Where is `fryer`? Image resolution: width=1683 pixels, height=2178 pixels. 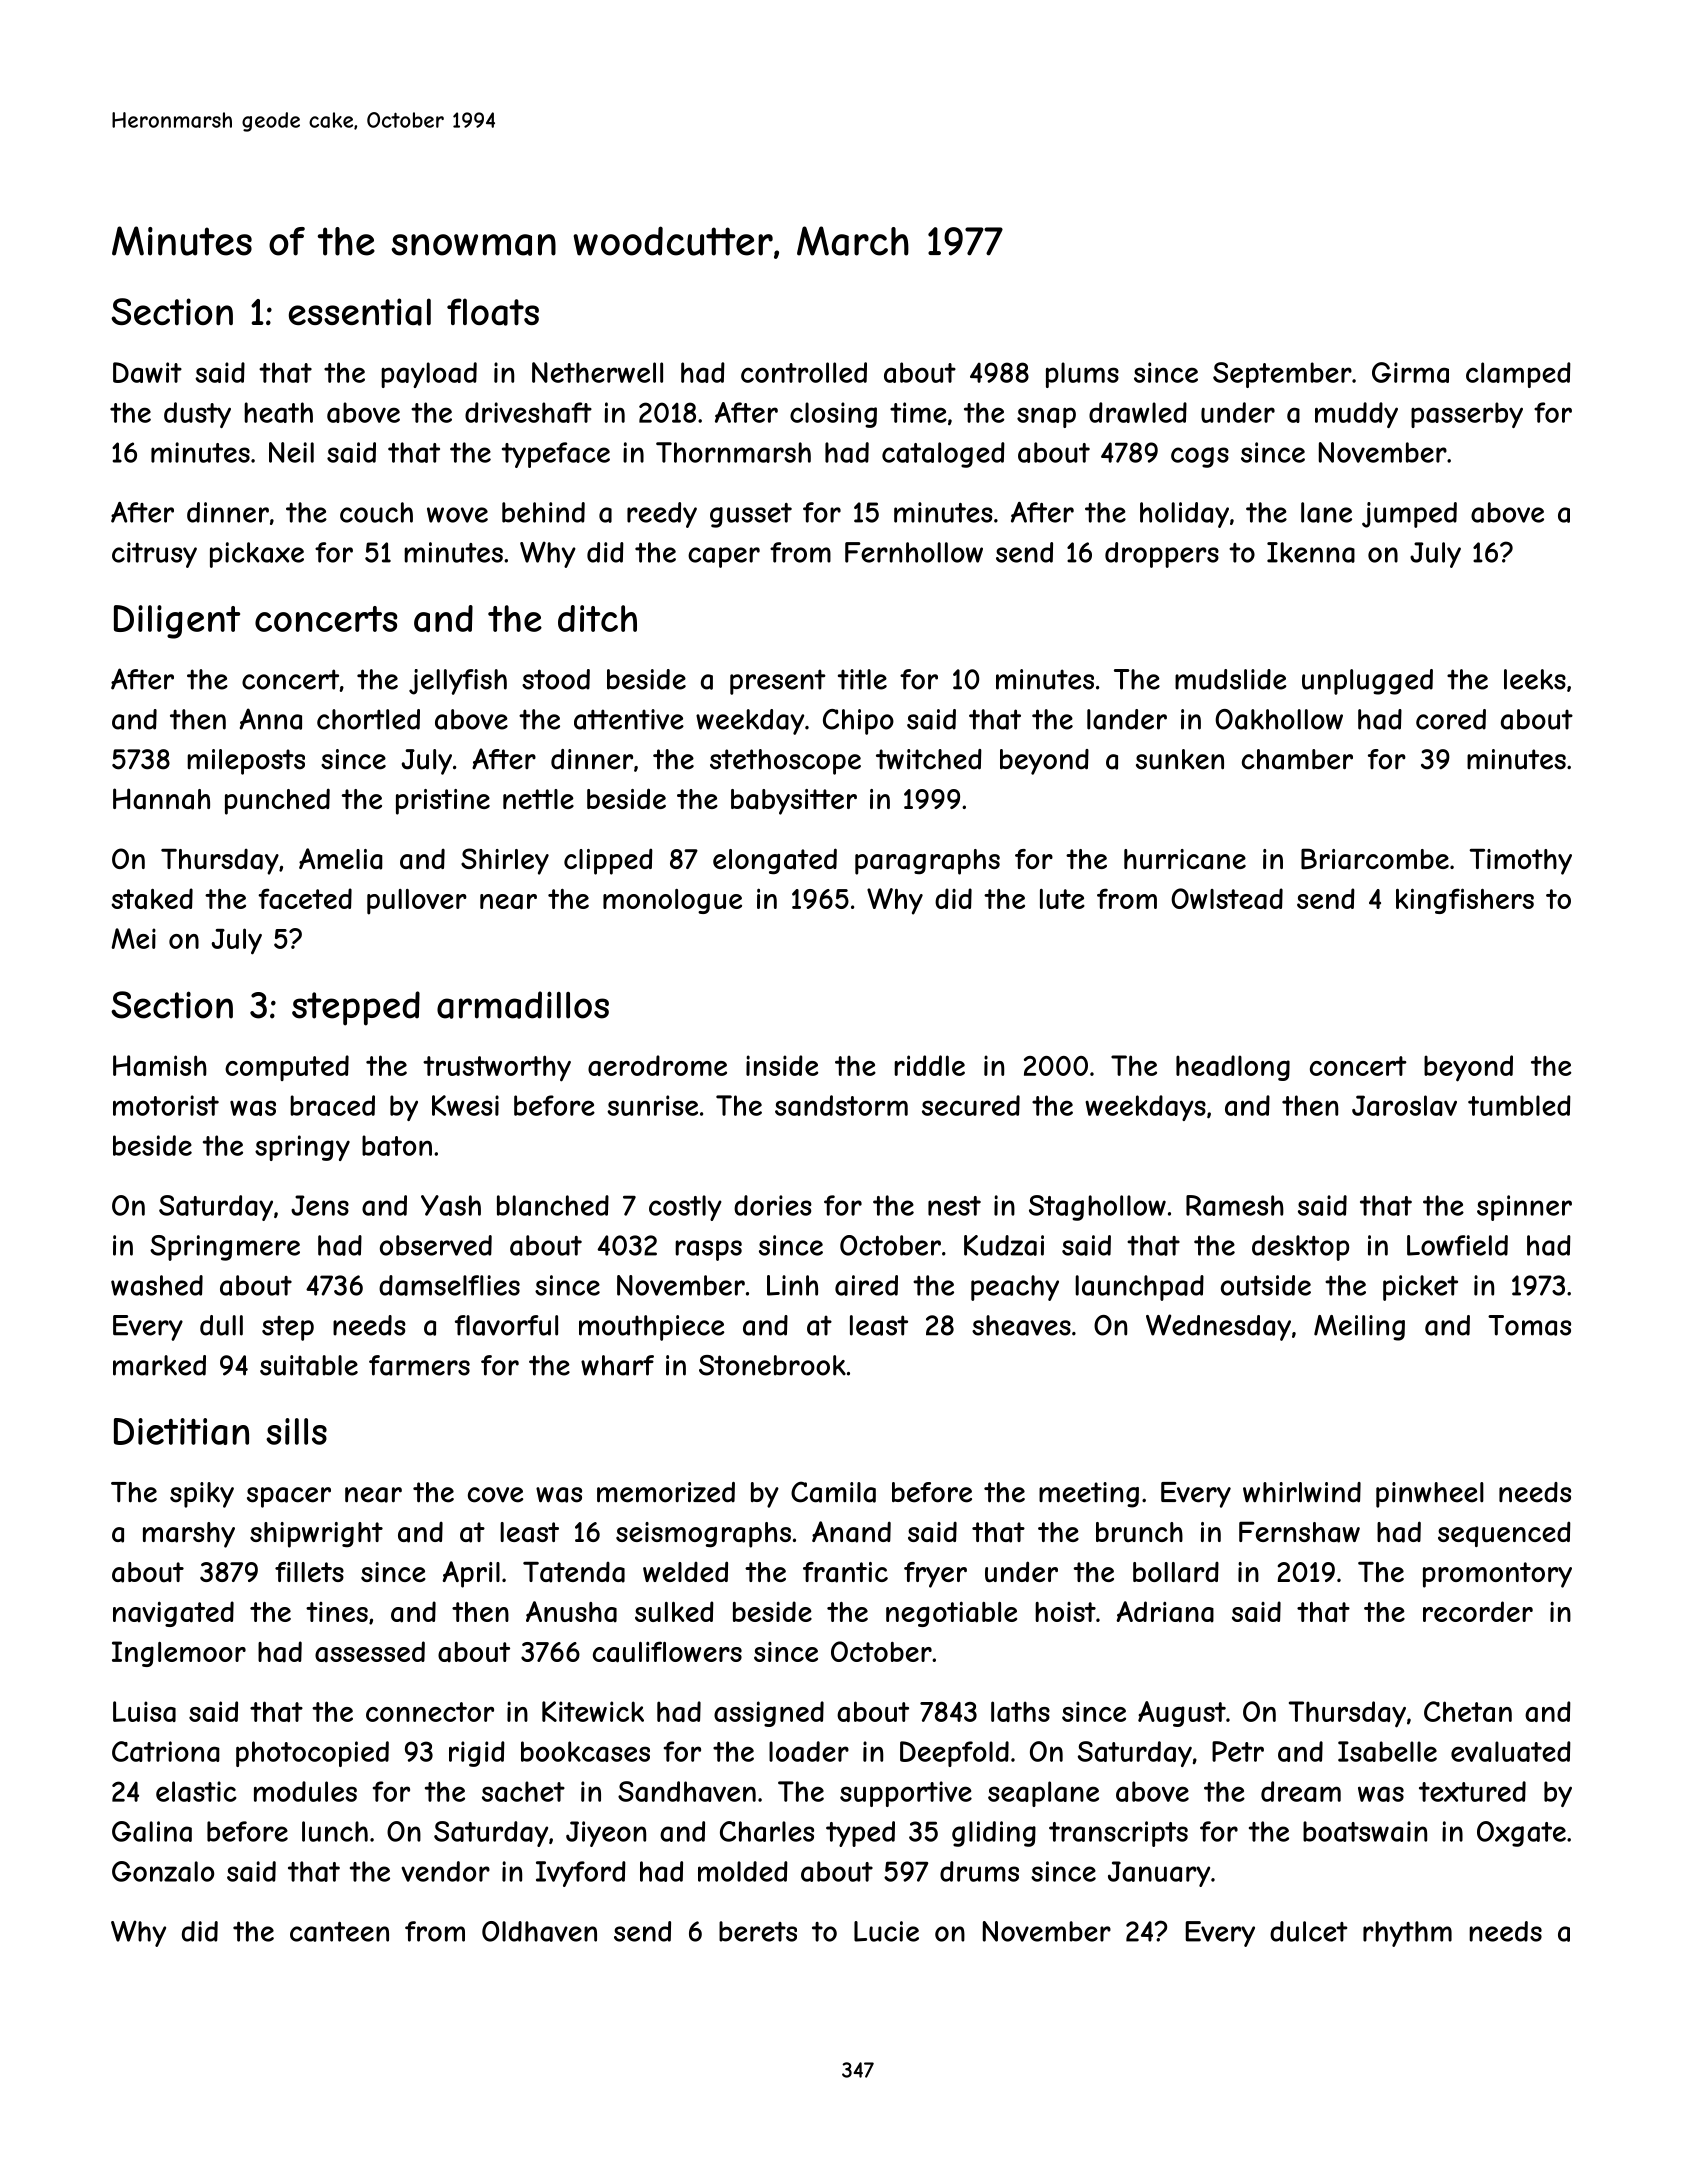 fryer is located at coordinates (935, 1575).
